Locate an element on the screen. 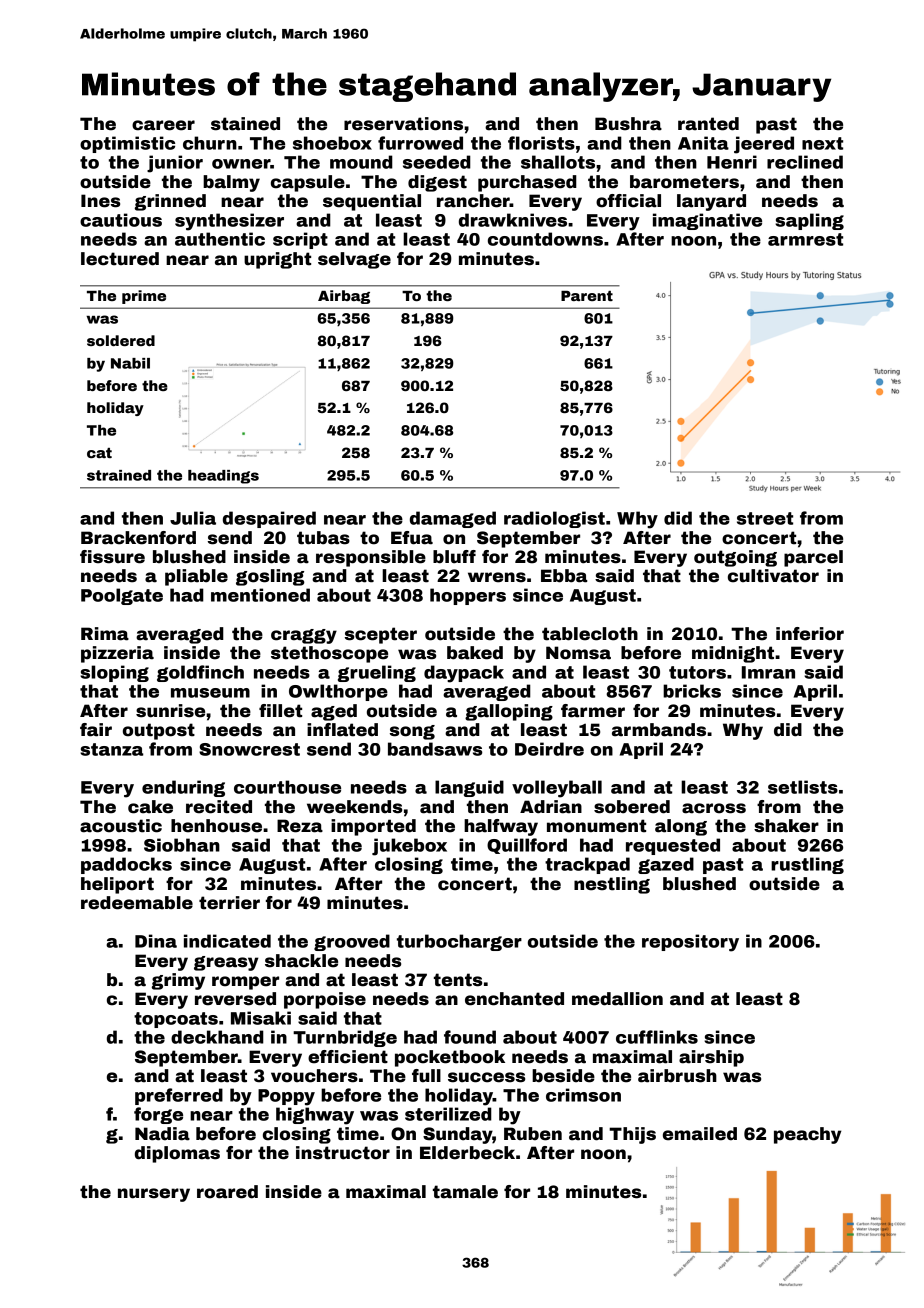 This screenshot has height=1308, width=924. synthesizer is located at coordinates (229, 222).
